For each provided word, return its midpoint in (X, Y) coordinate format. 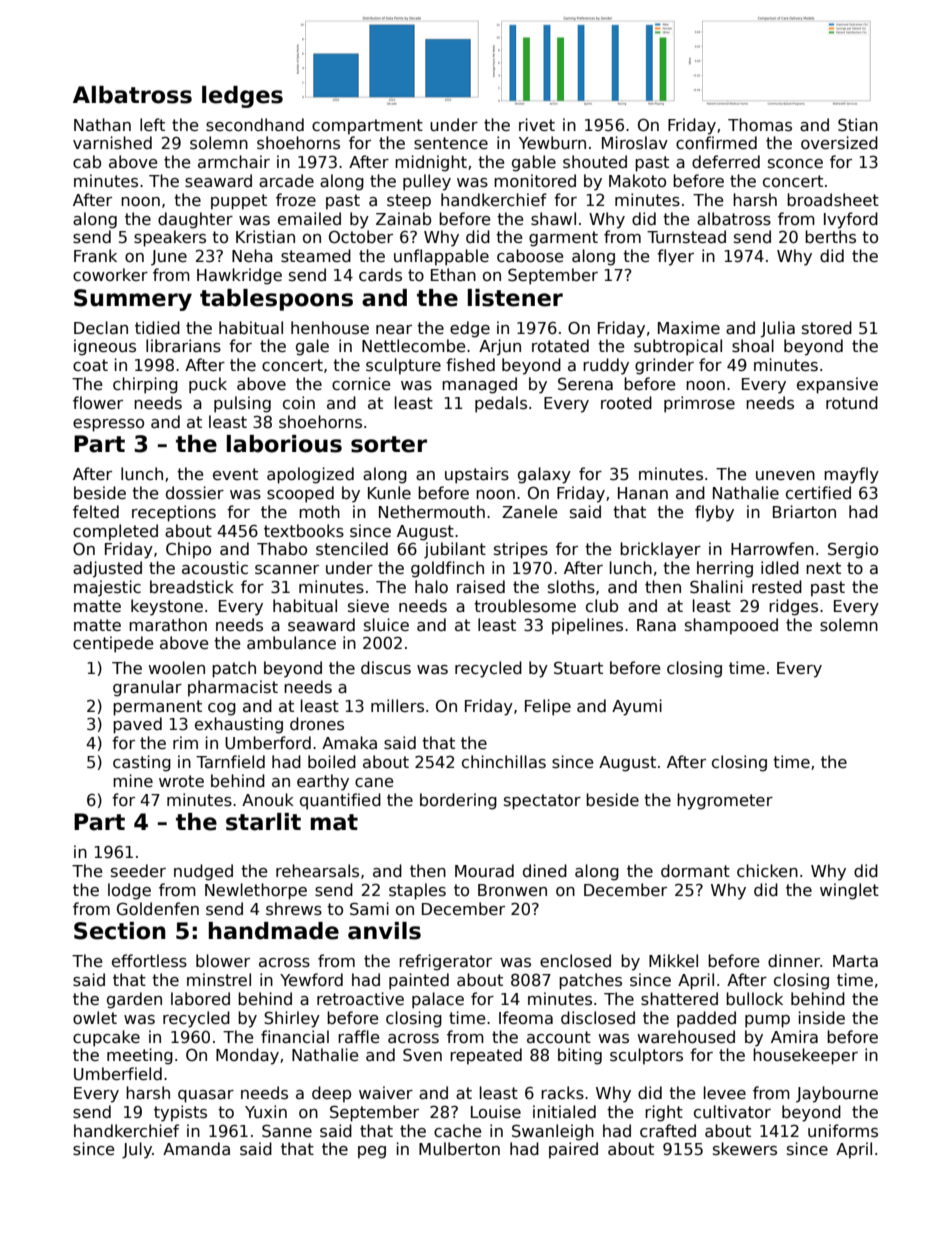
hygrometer (725, 801)
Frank (95, 256)
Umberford (268, 743)
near (394, 330)
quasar (206, 1096)
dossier (195, 493)
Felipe (548, 707)
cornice (361, 383)
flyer (675, 257)
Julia (777, 329)
